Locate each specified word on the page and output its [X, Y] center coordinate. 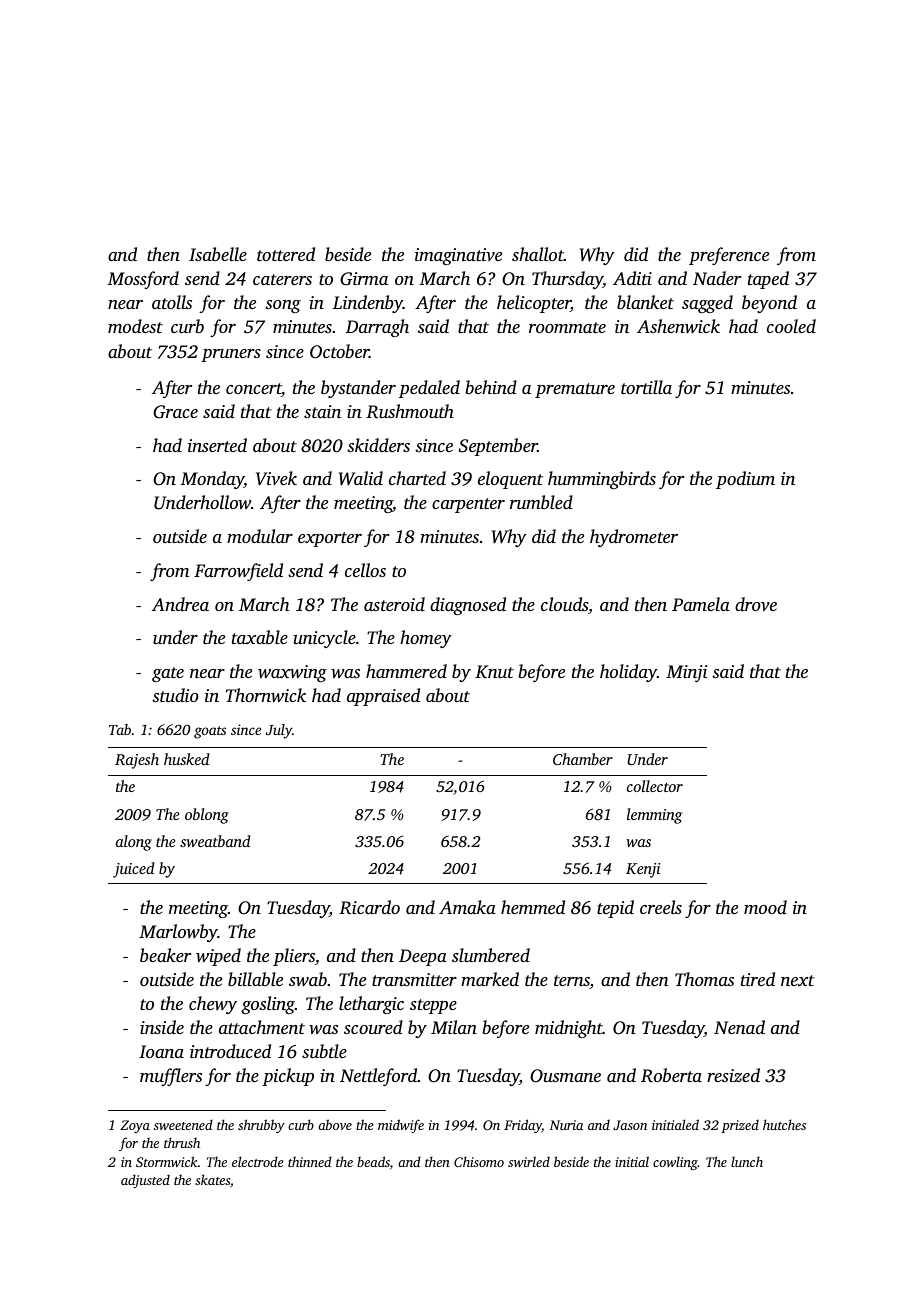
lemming [654, 816]
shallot [538, 254]
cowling [675, 1163]
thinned [310, 1161]
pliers [294, 957]
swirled [529, 1161]
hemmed [533, 907]
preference [729, 256]
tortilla [646, 387]
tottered [286, 254]
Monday [212, 480]
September [498, 447]
